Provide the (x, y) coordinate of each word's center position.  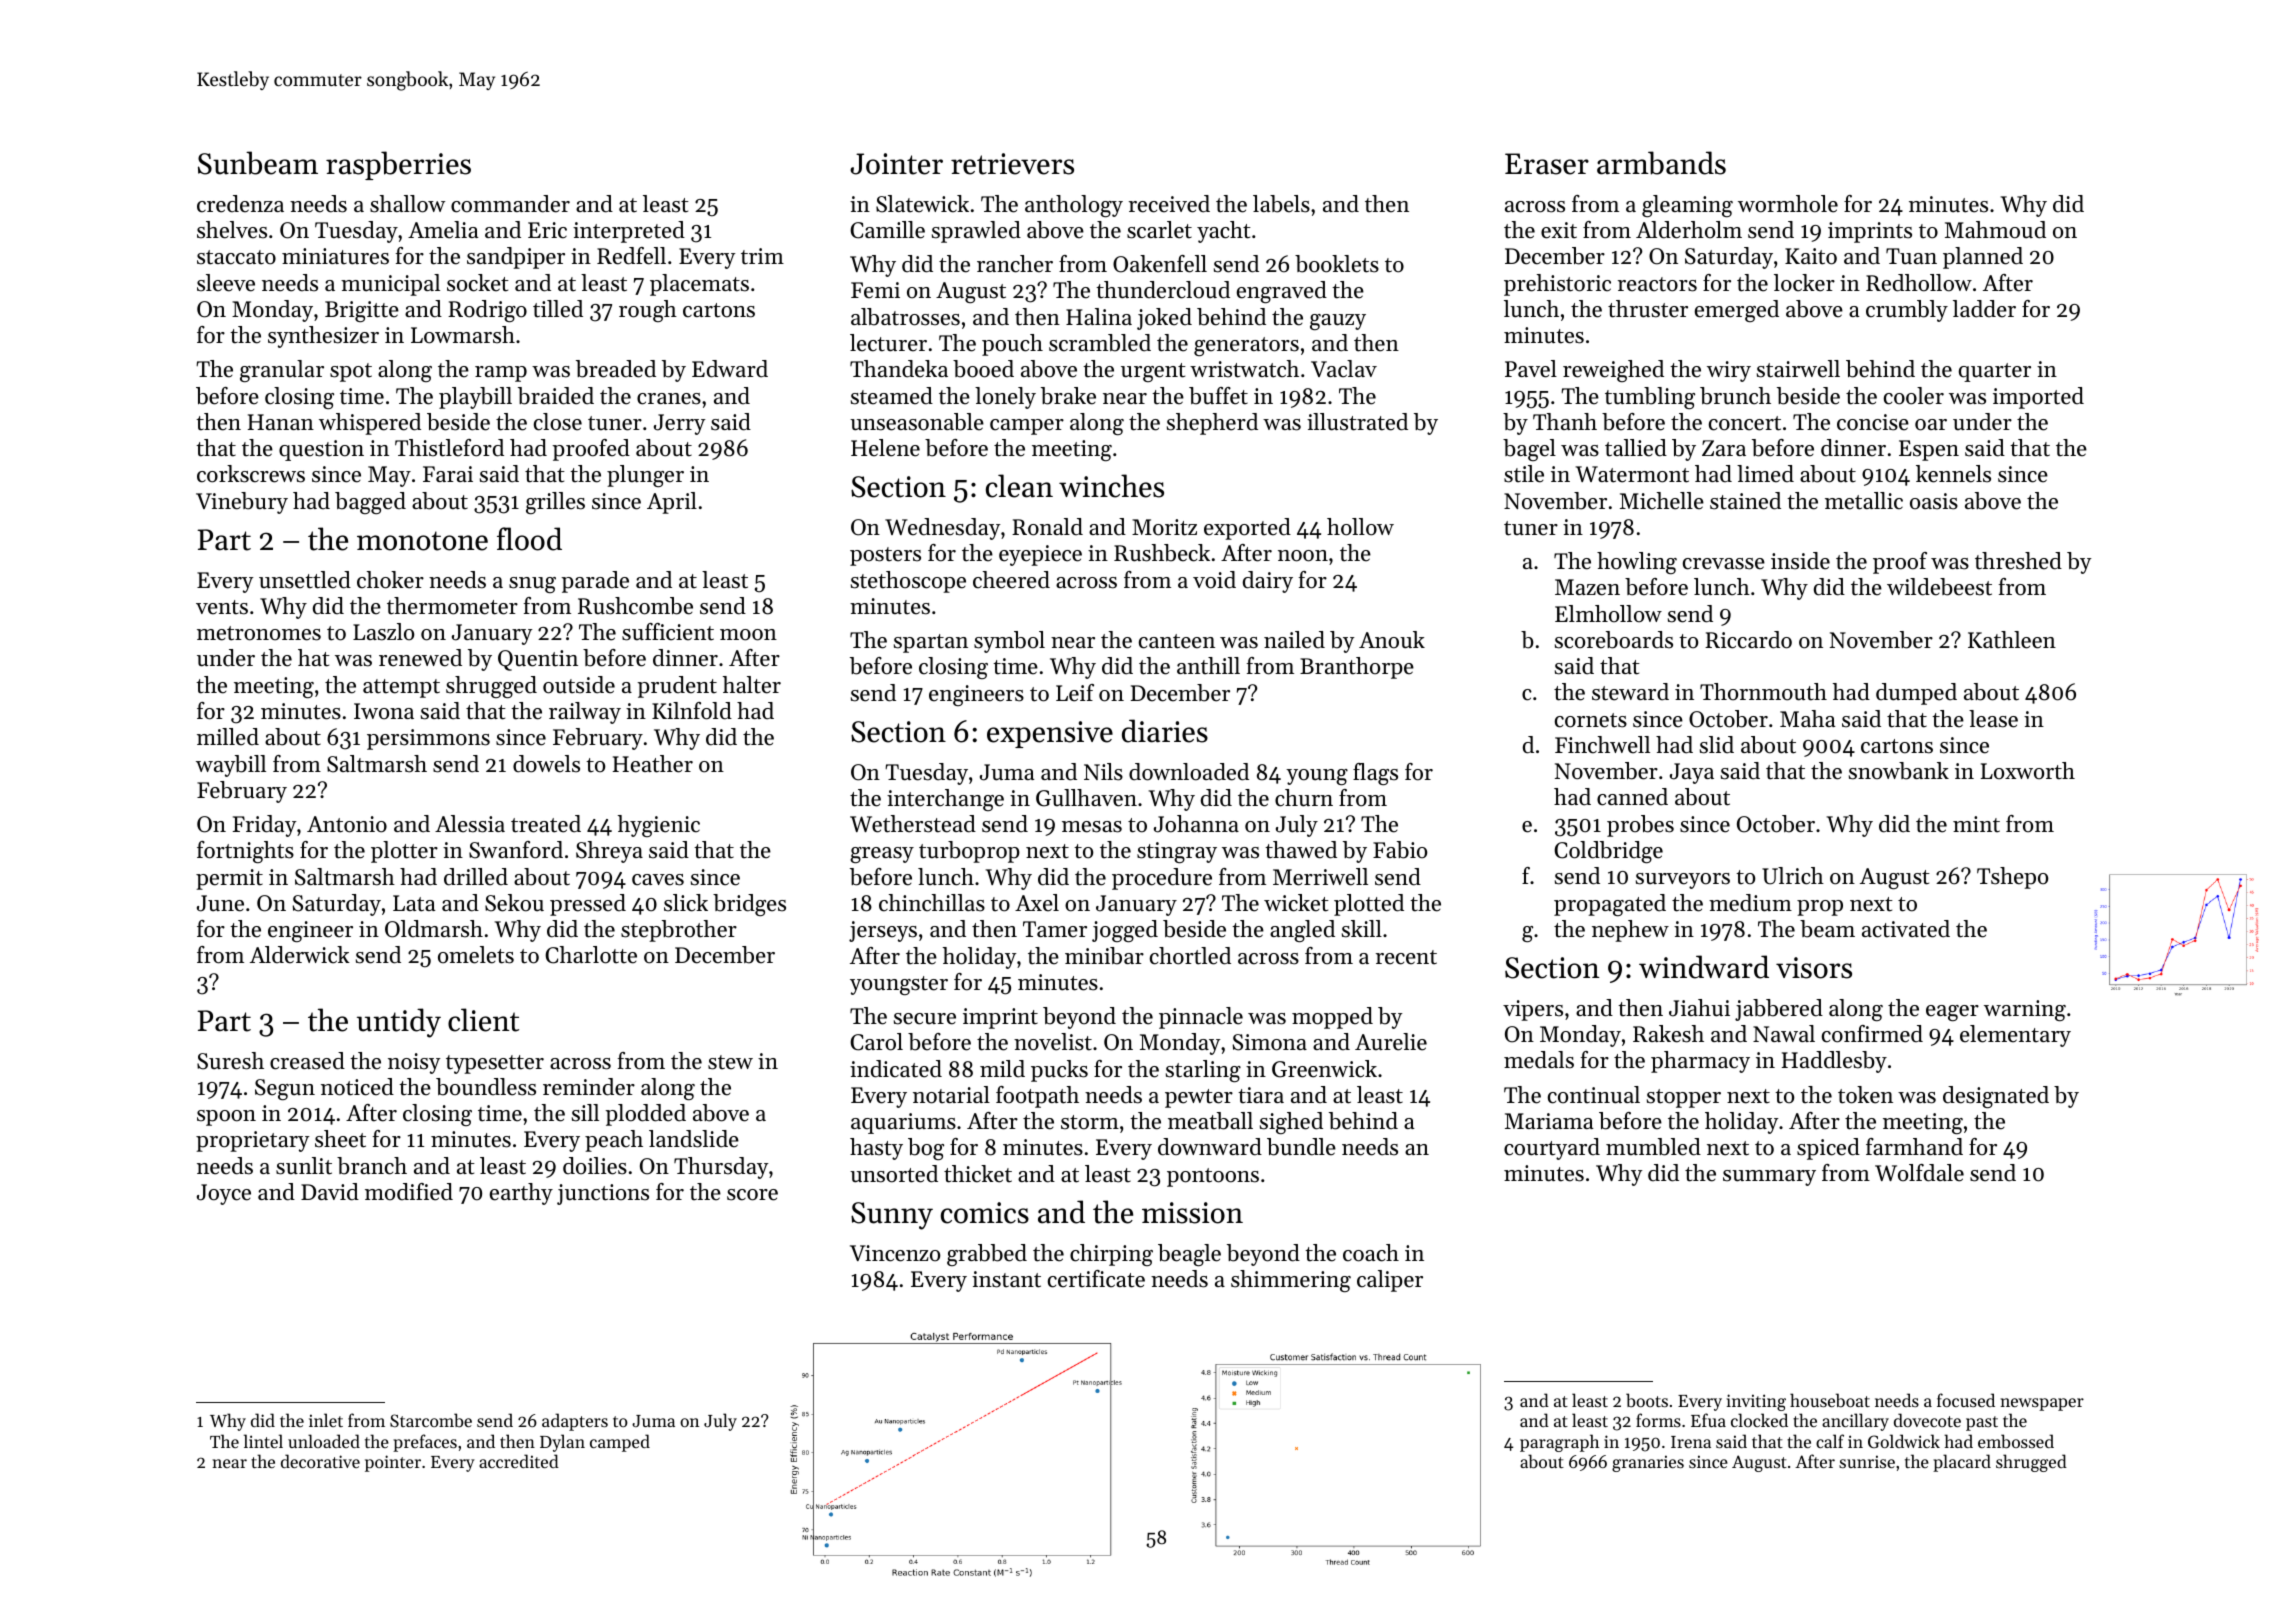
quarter (1995, 372)
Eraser (1547, 164)
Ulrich (1793, 876)
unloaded (324, 1441)
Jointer (896, 164)
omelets (476, 955)
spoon (226, 1118)
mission (1192, 1213)
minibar (1104, 956)
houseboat (1830, 1400)
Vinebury (242, 503)
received (1169, 204)
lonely (1005, 398)
